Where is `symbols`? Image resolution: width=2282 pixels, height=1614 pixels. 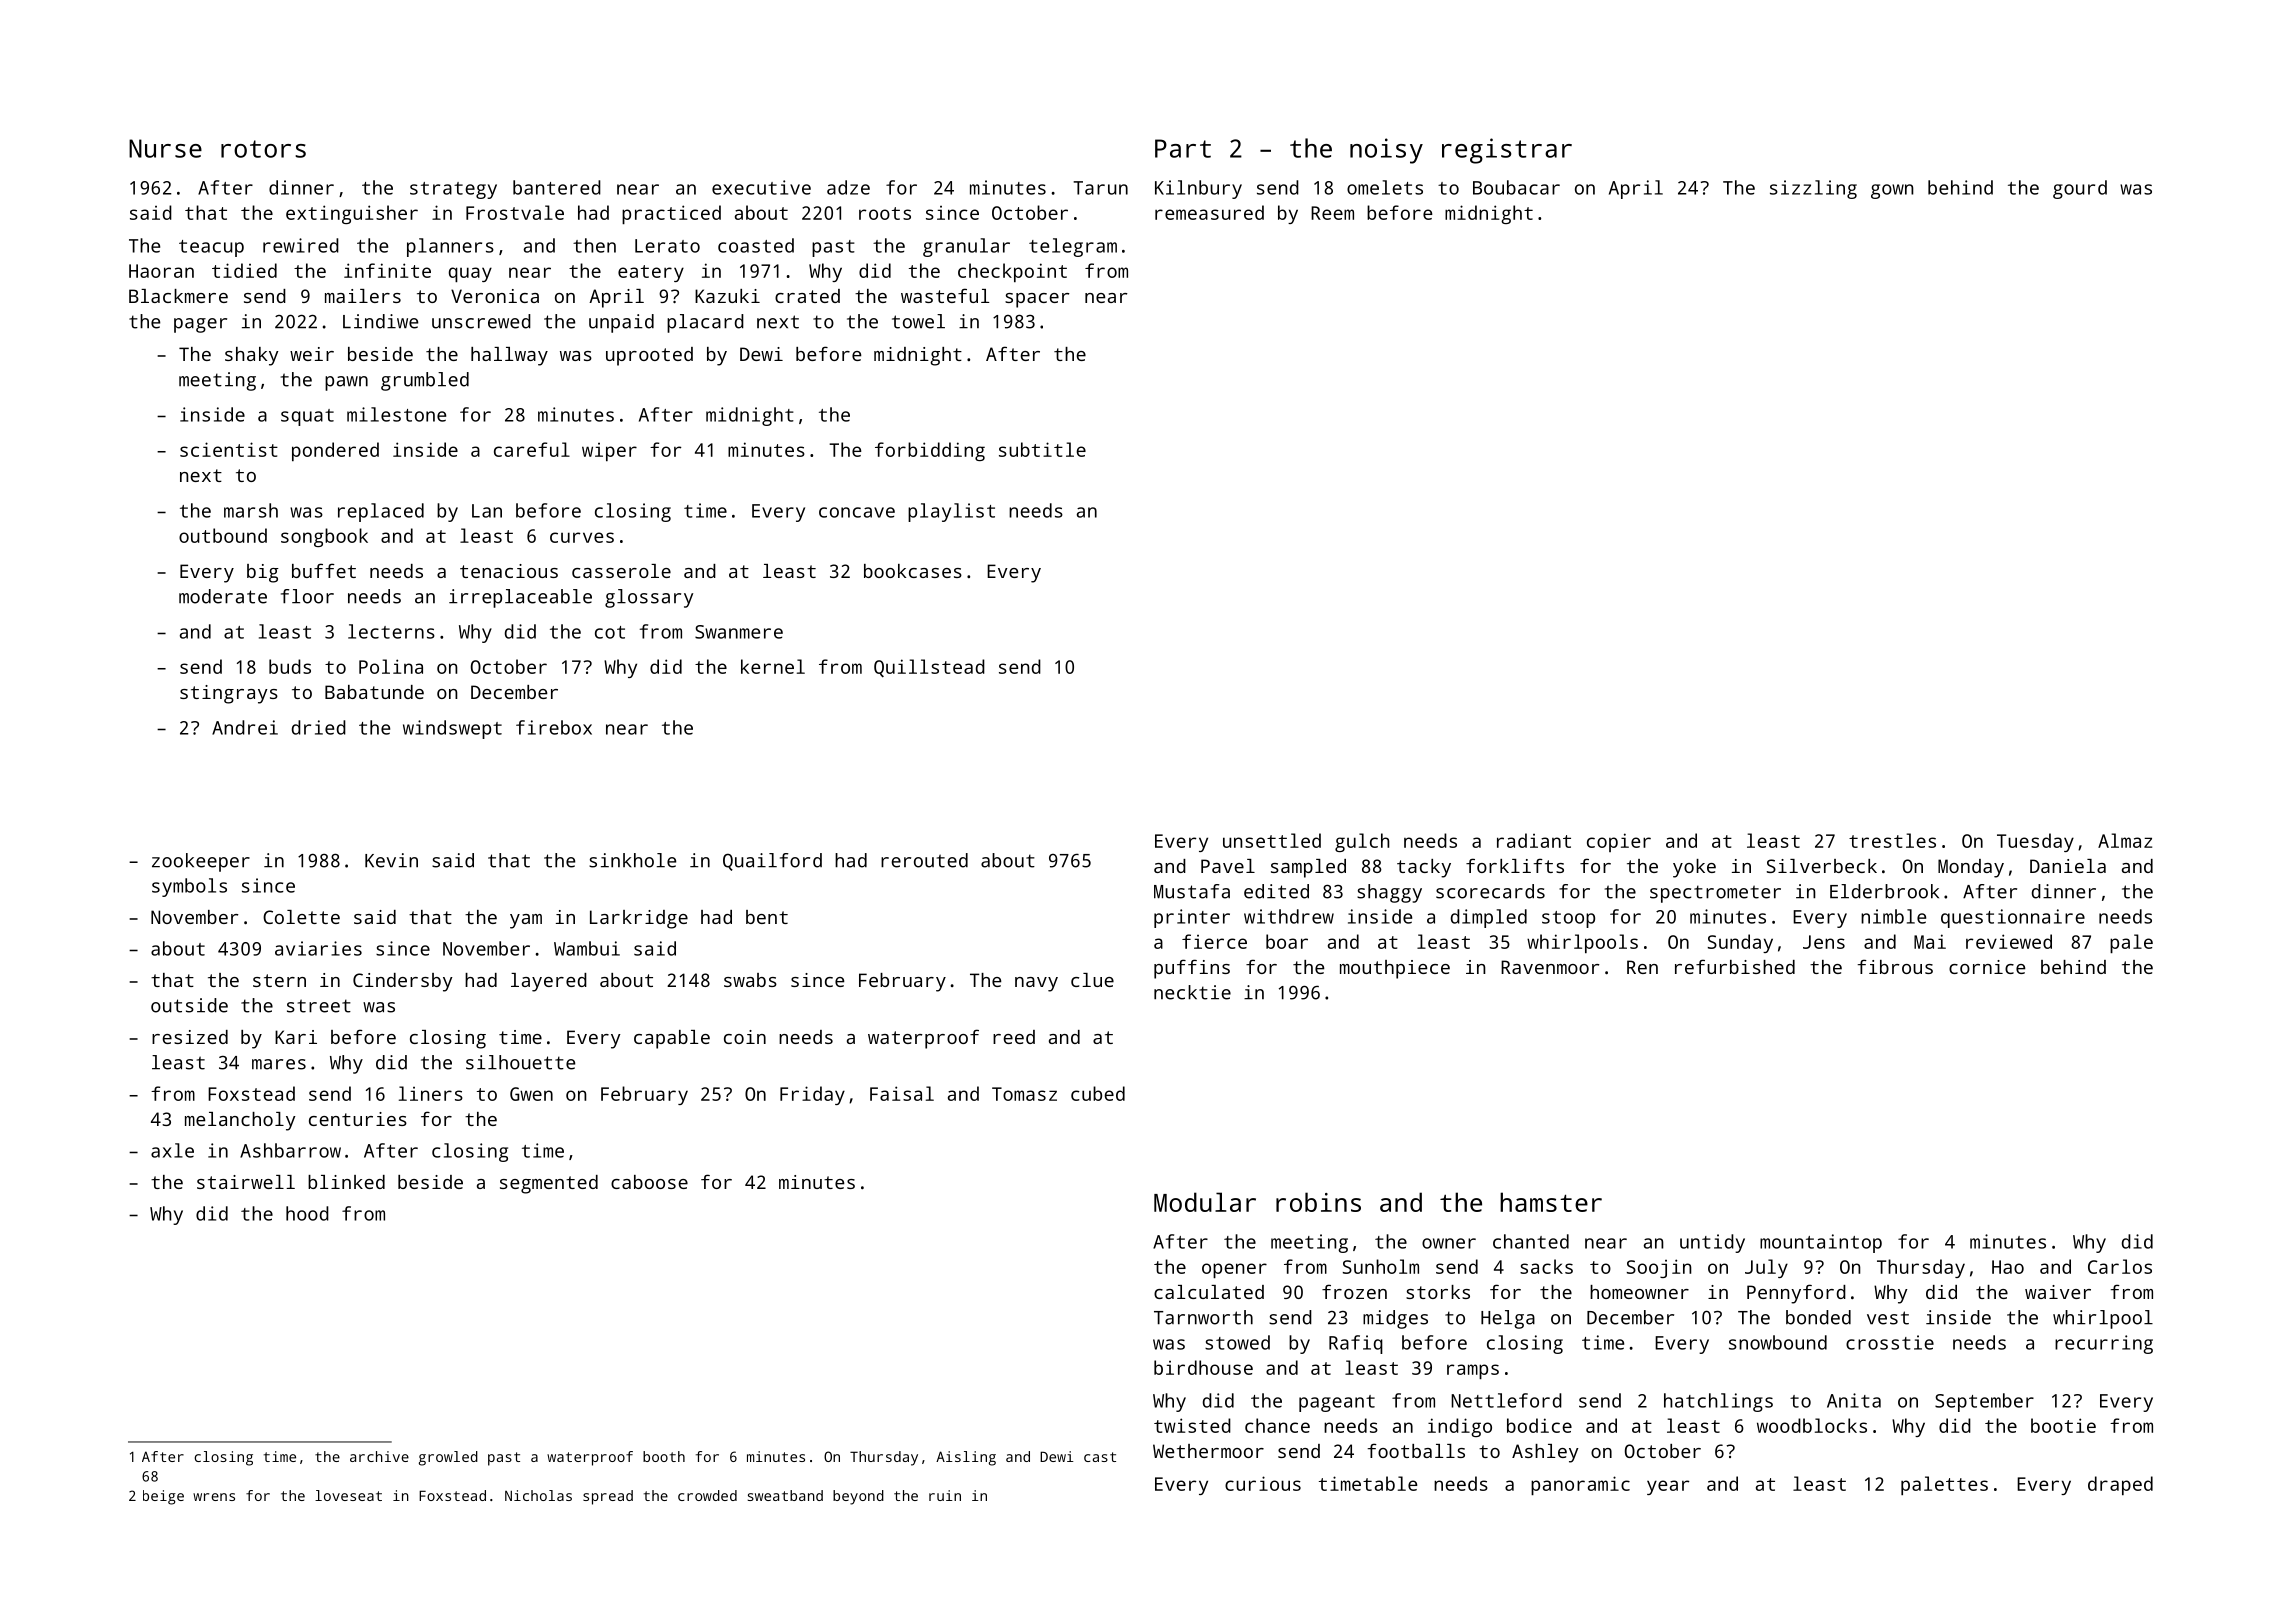 symbols is located at coordinates (189, 887).
